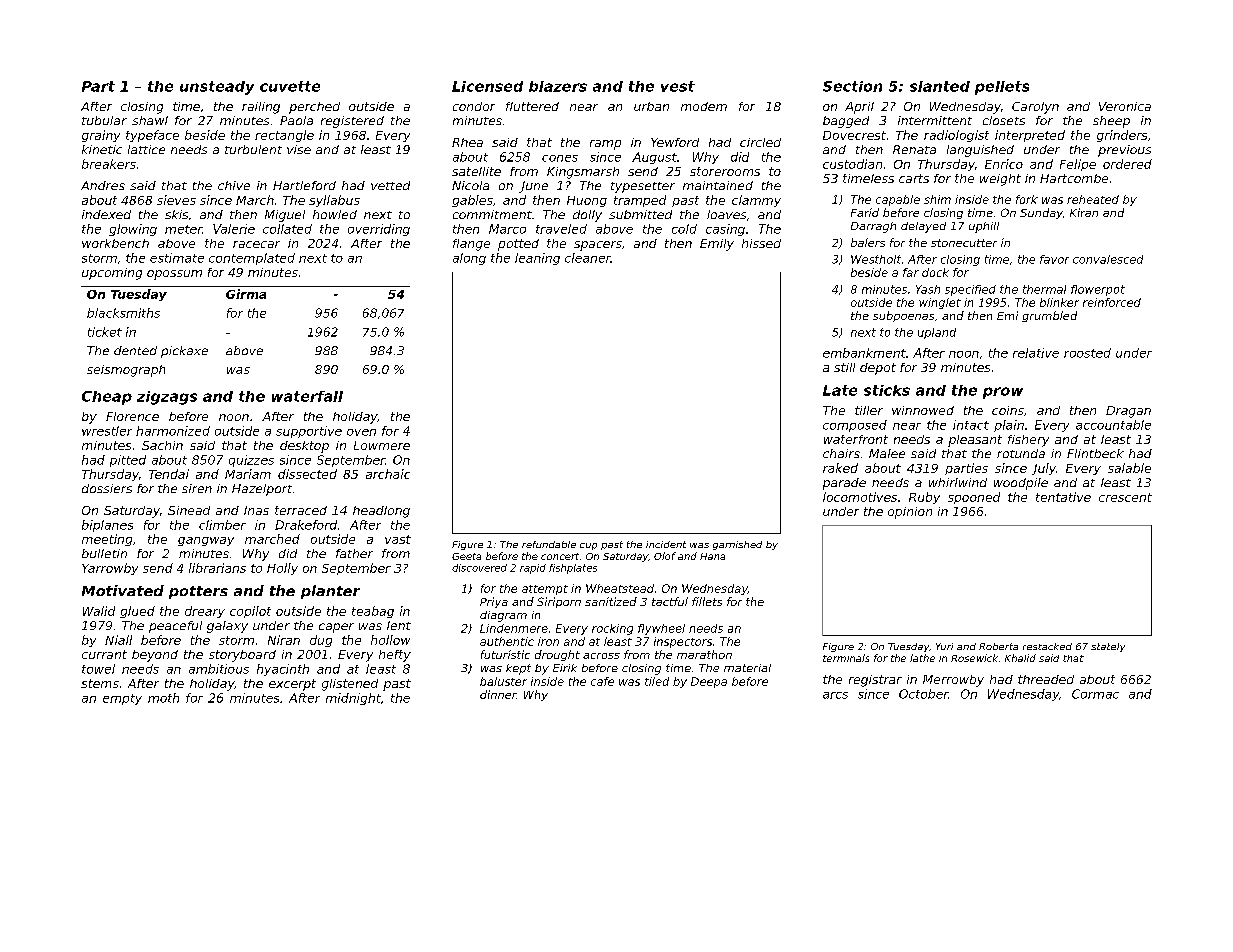  Describe the element at coordinates (678, 86) in the image. I see `vest` at that location.
